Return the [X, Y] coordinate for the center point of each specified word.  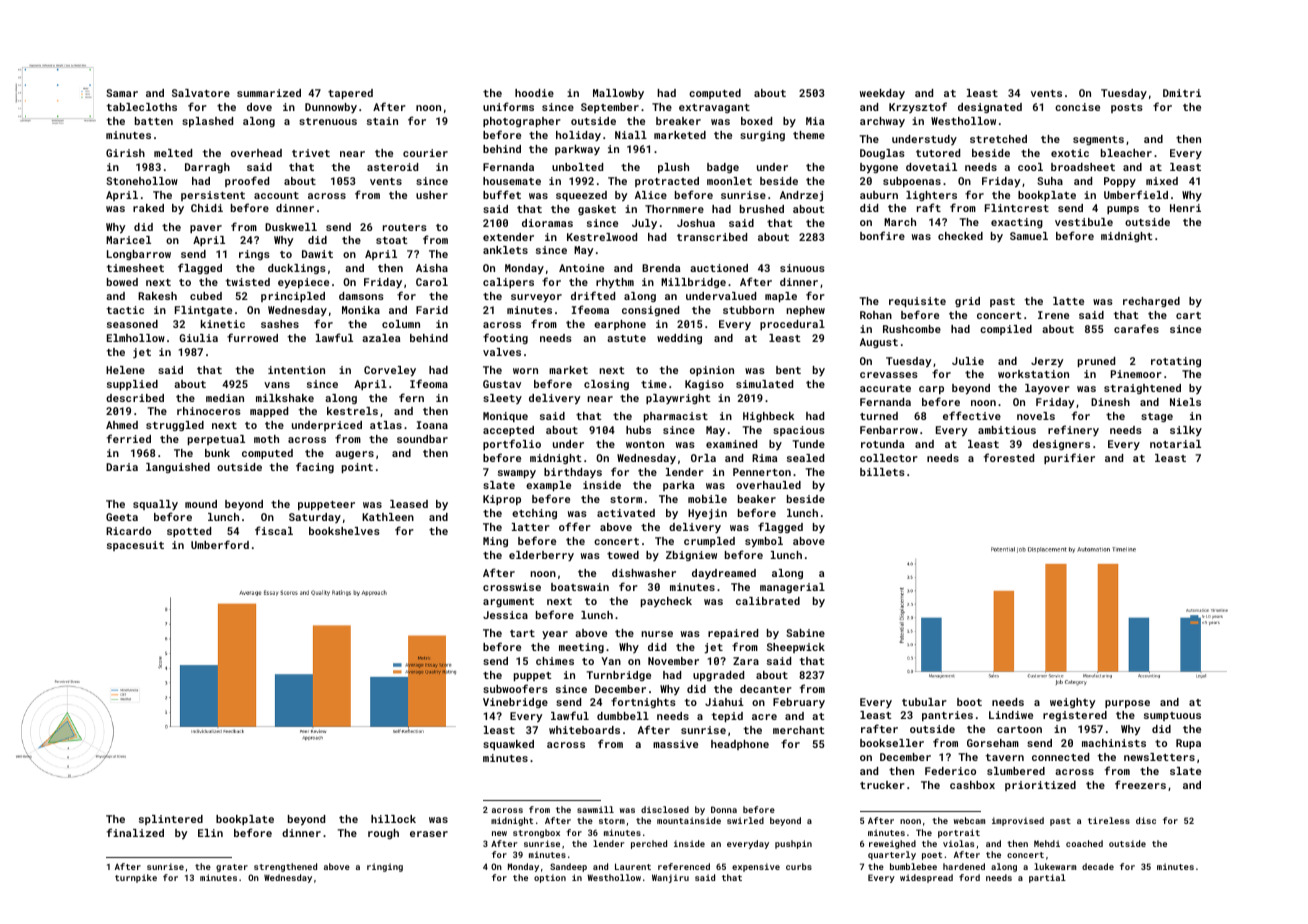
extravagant [714, 108]
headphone [740, 745]
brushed [762, 209]
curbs [799, 866]
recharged [1151, 302]
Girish [125, 153]
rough [383, 834]
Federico [950, 771]
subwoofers [515, 688]
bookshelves [344, 531]
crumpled [709, 542]
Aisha [432, 268]
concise [1077, 107]
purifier [1069, 458]
